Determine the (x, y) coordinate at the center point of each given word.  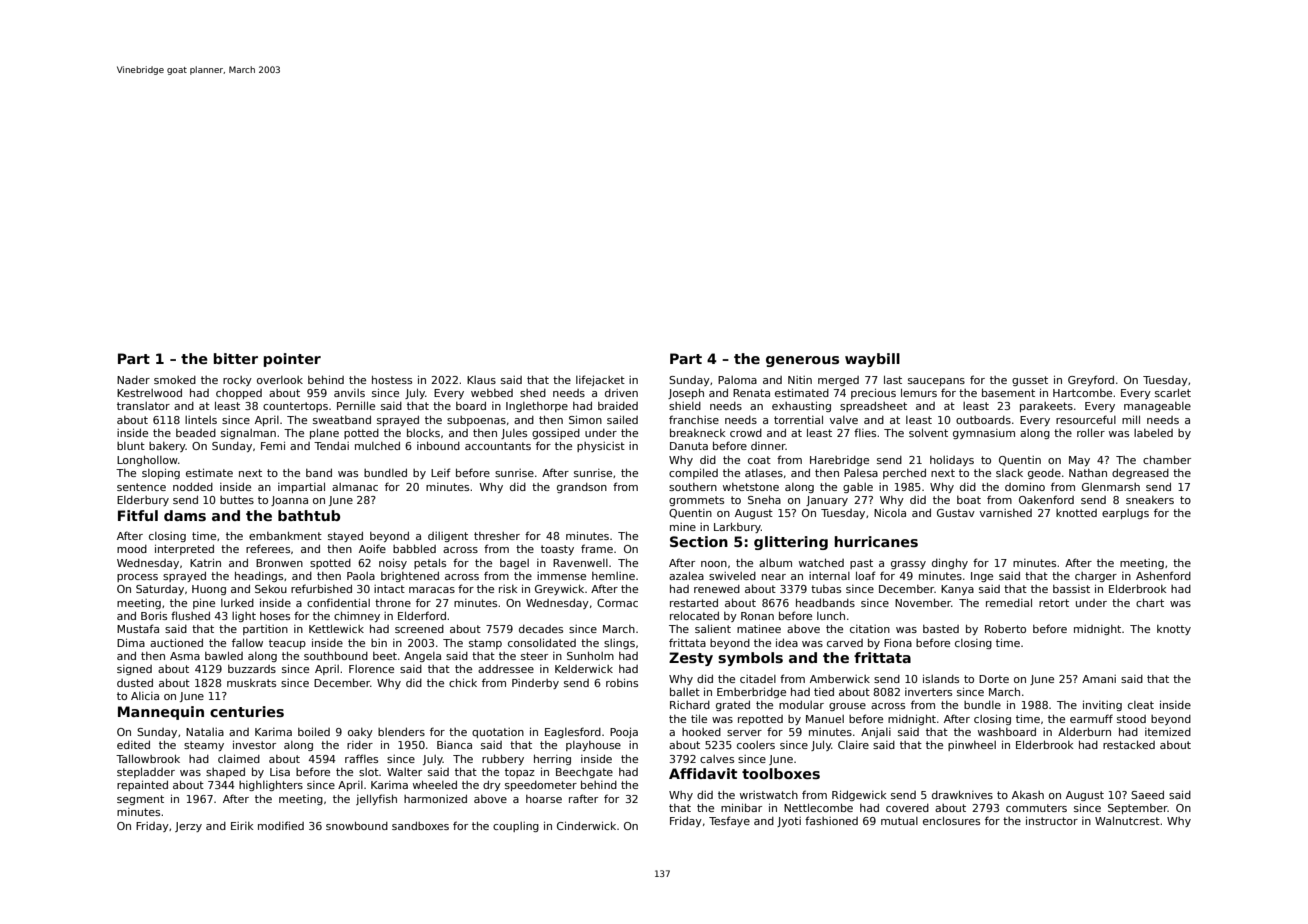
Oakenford (1046, 499)
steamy (204, 746)
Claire (853, 744)
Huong (209, 590)
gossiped (556, 434)
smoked (175, 380)
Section (699, 541)
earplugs (1125, 514)
